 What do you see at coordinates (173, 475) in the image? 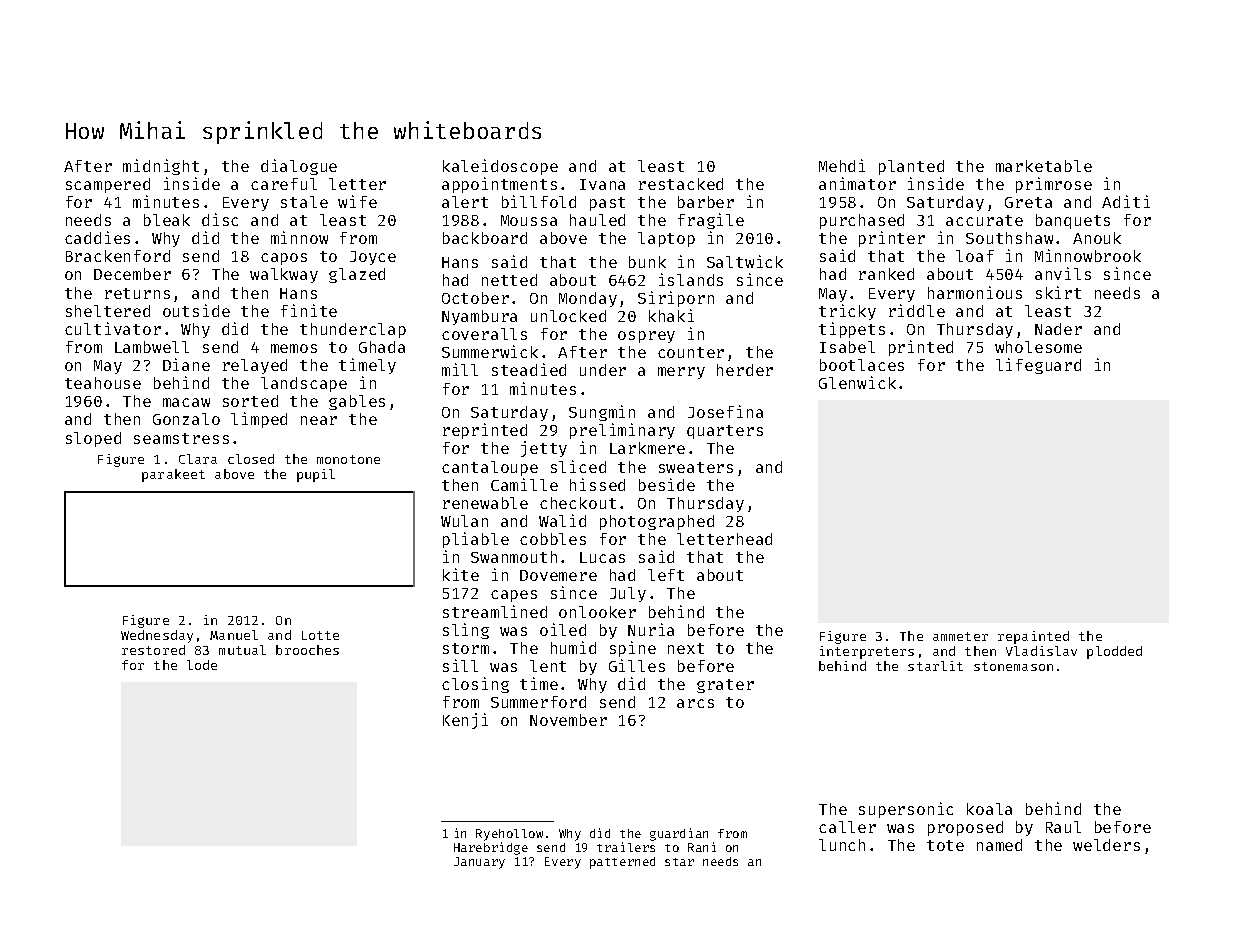
I see `parakeet` at bounding box center [173, 475].
